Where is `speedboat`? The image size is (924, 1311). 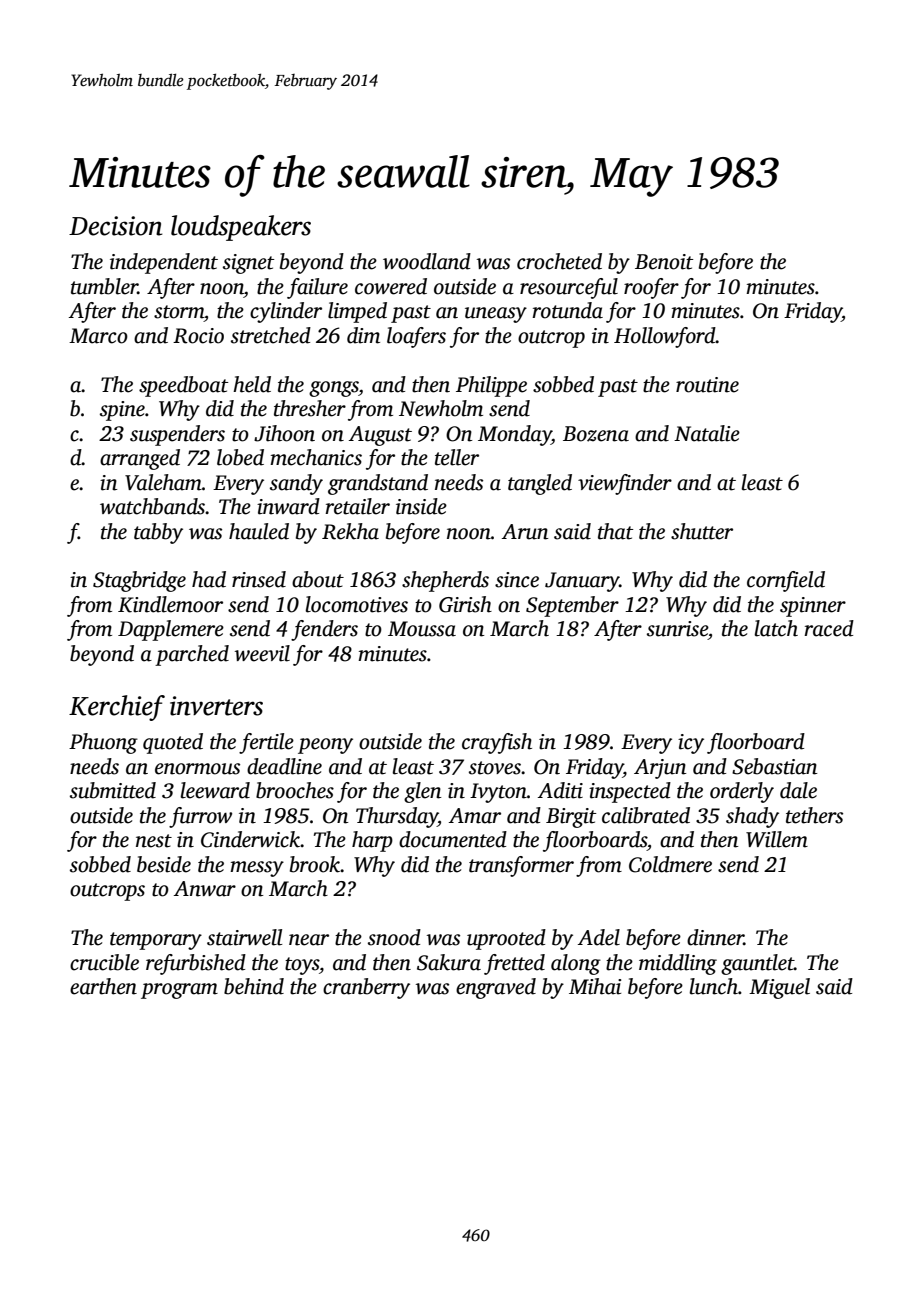 speedboat is located at coordinates (183, 386).
